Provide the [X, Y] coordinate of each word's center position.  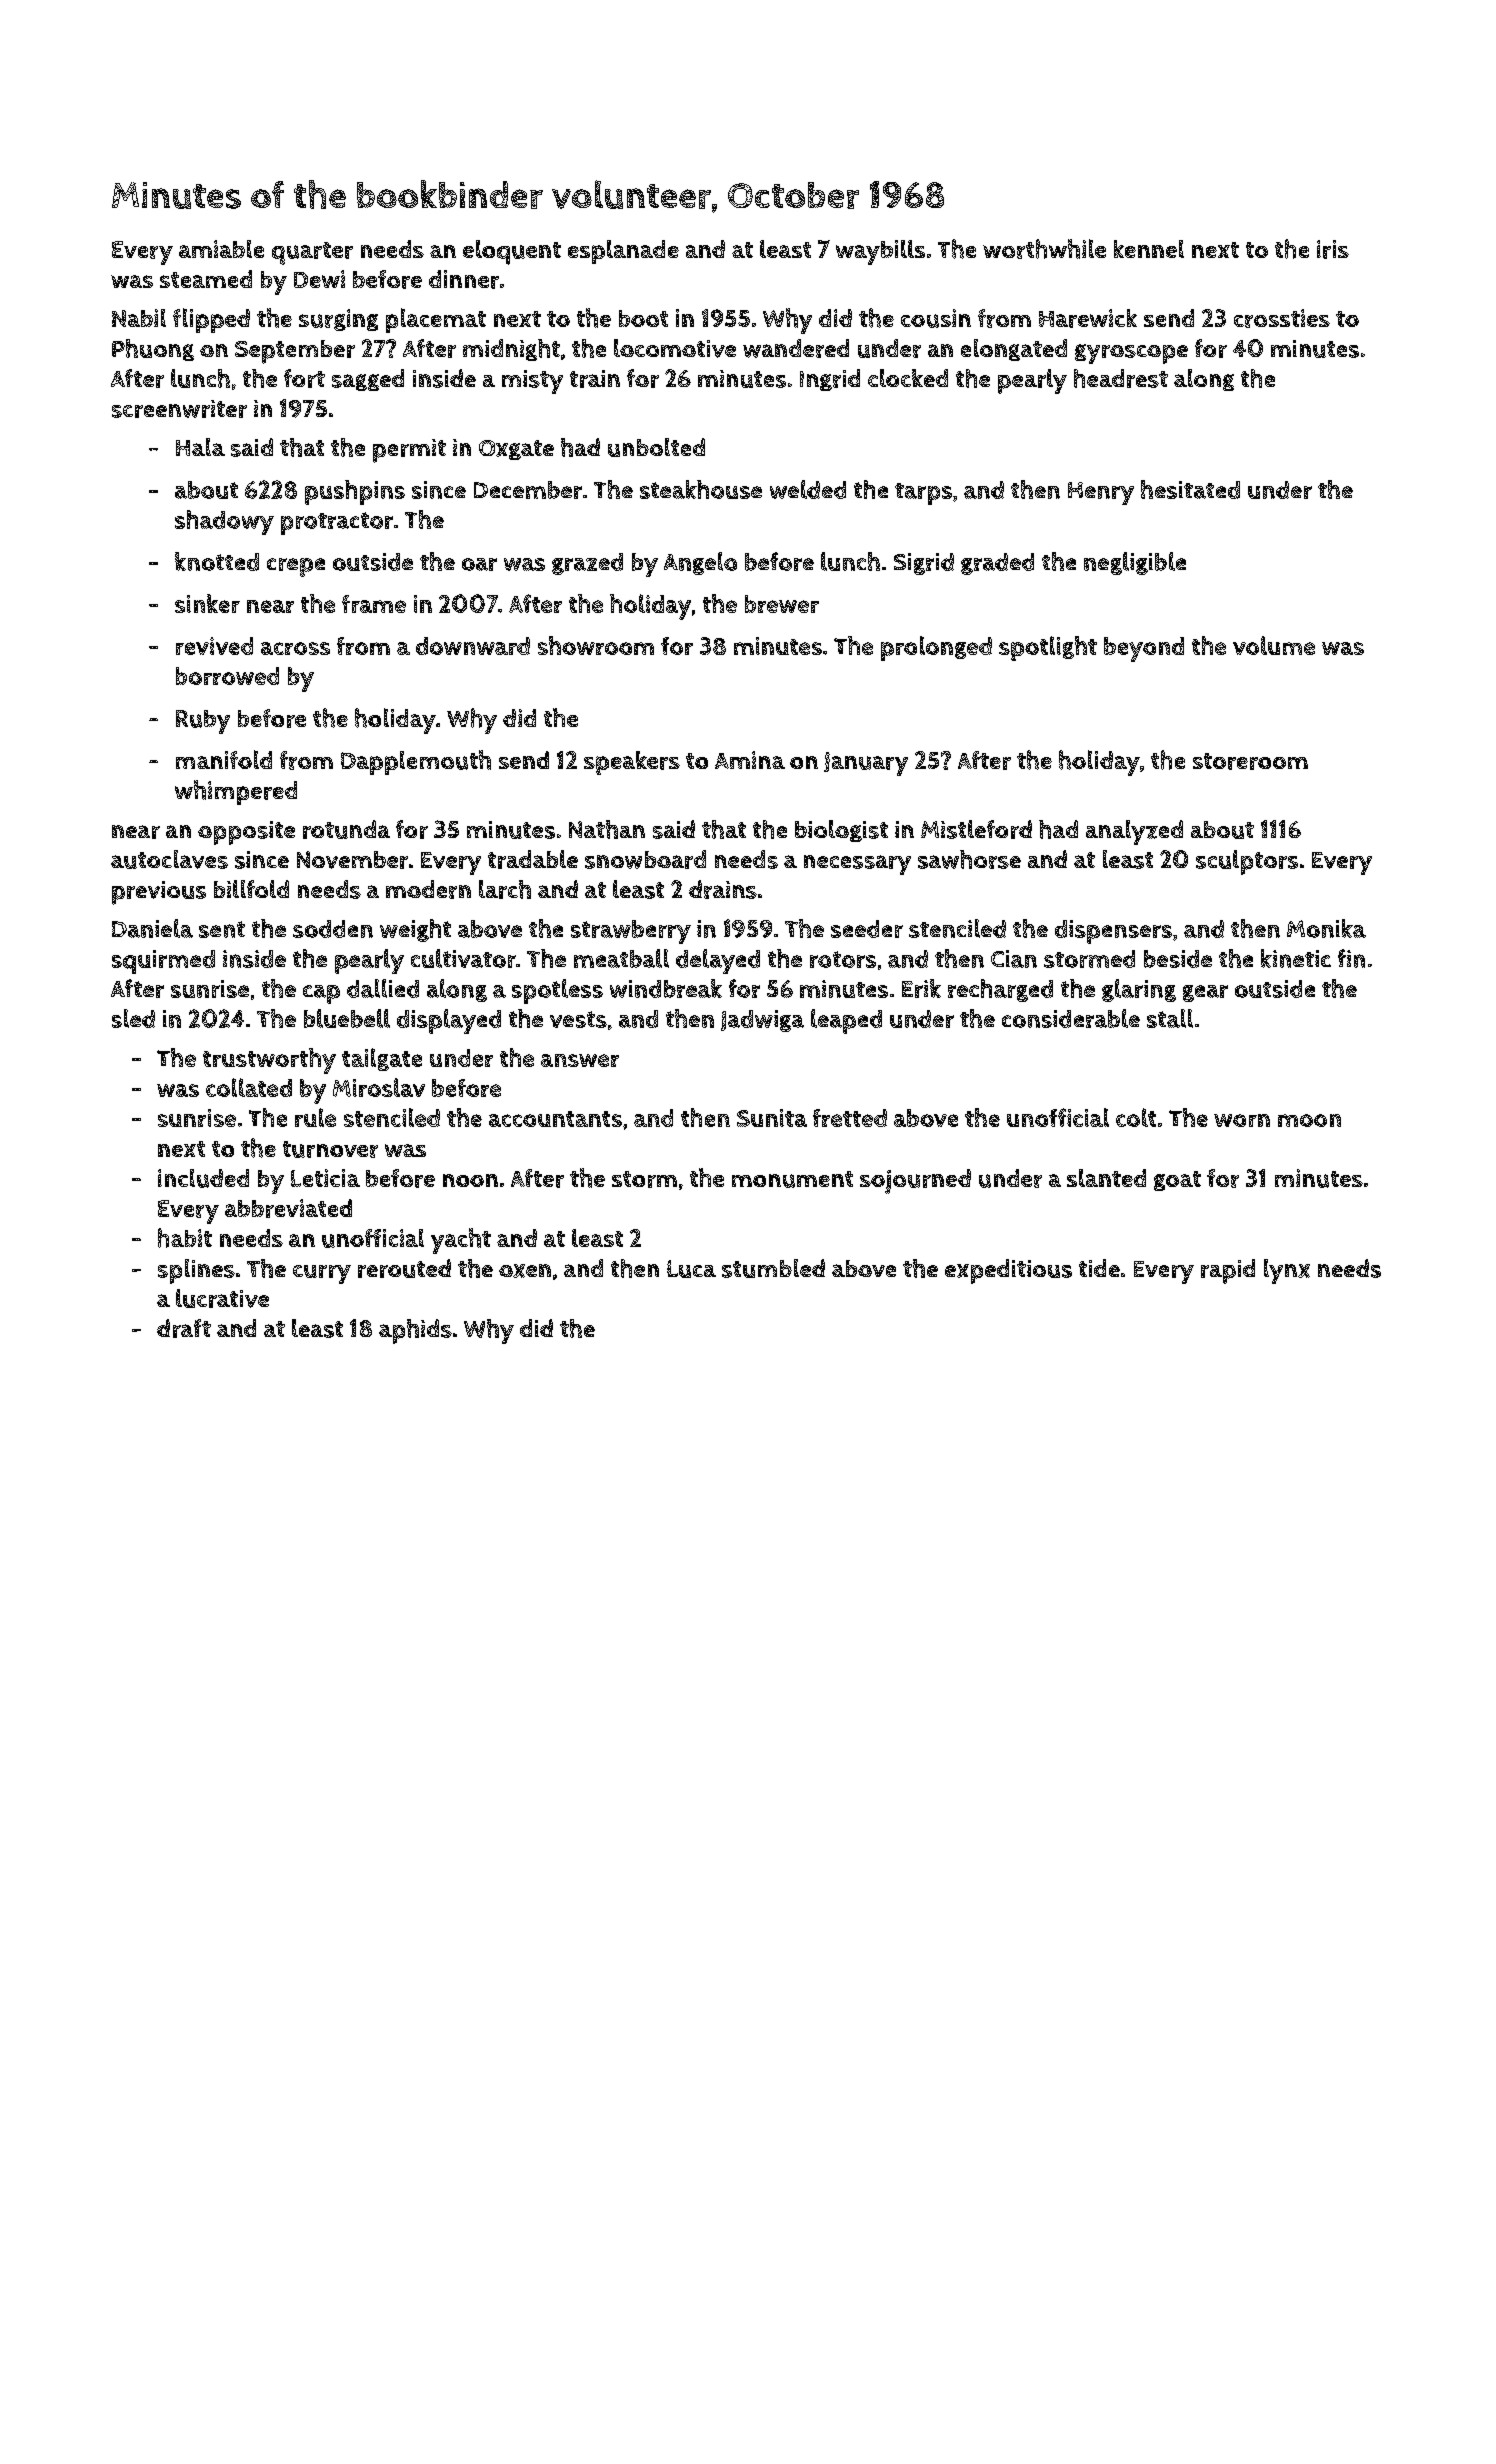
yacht [461, 1241]
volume [1274, 645]
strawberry [631, 932]
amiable [221, 249]
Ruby [203, 722]
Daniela [152, 928]
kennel [1149, 249]
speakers [632, 763]
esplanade [623, 252]
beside [1178, 959]
